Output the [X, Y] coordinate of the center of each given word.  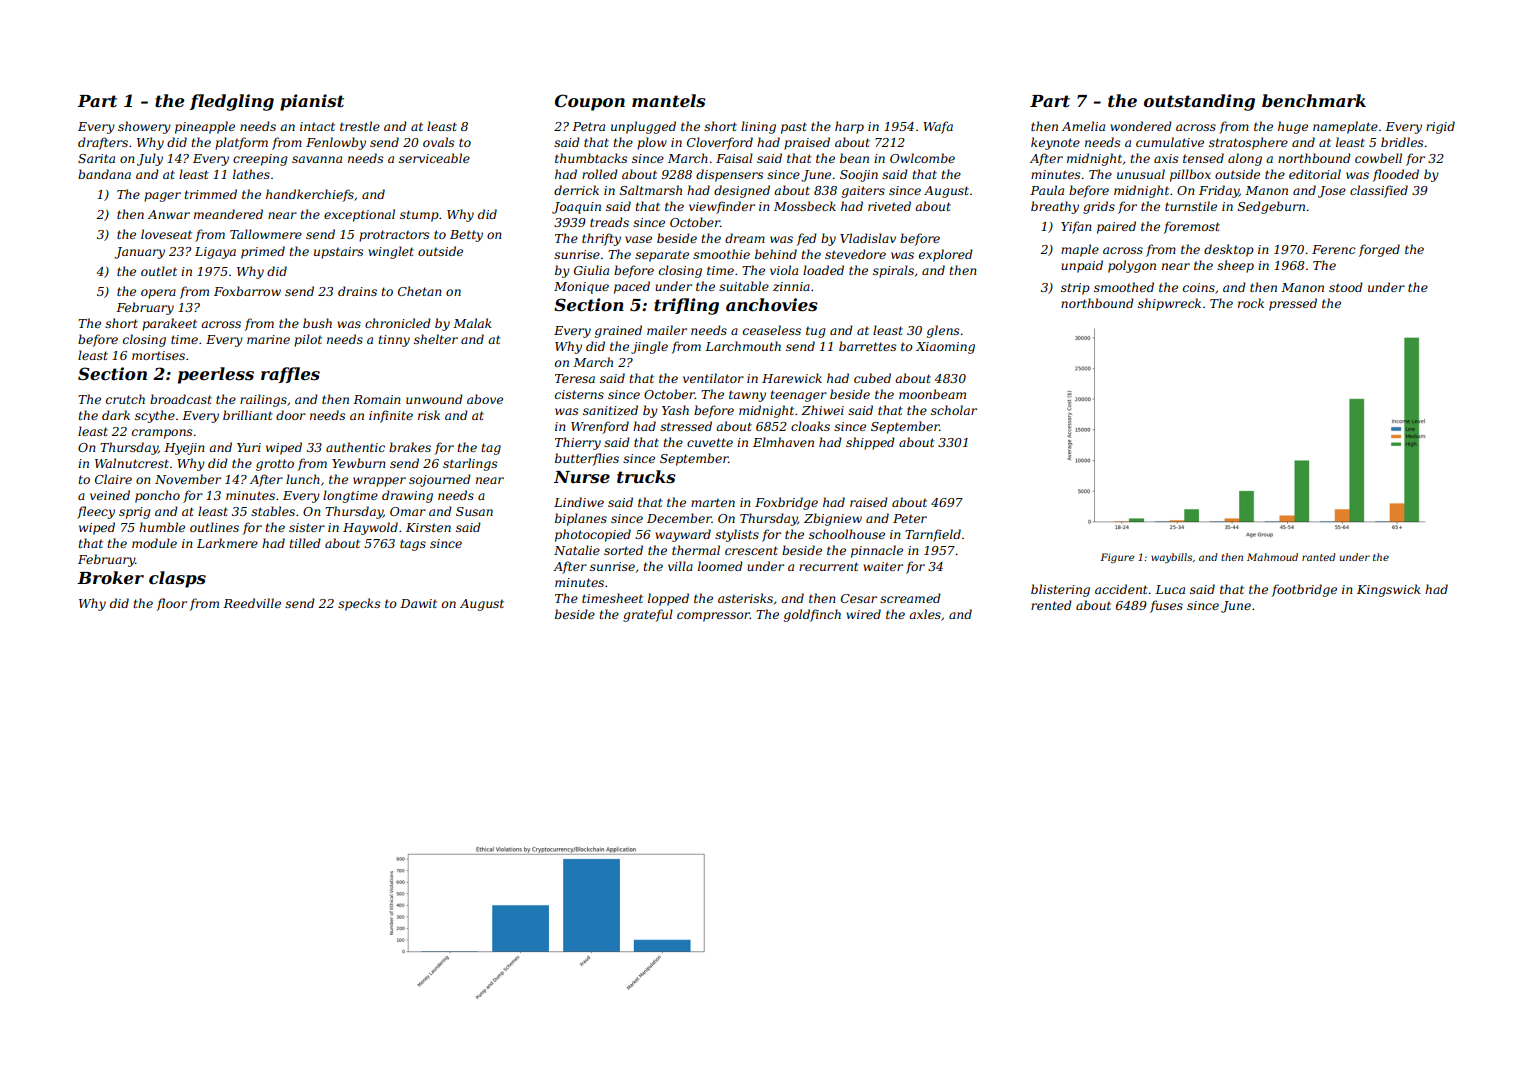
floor [172, 604]
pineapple [205, 127]
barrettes [867, 346]
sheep [1235, 266]
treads [609, 222]
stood [1346, 287]
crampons [162, 434]
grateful [648, 615]
